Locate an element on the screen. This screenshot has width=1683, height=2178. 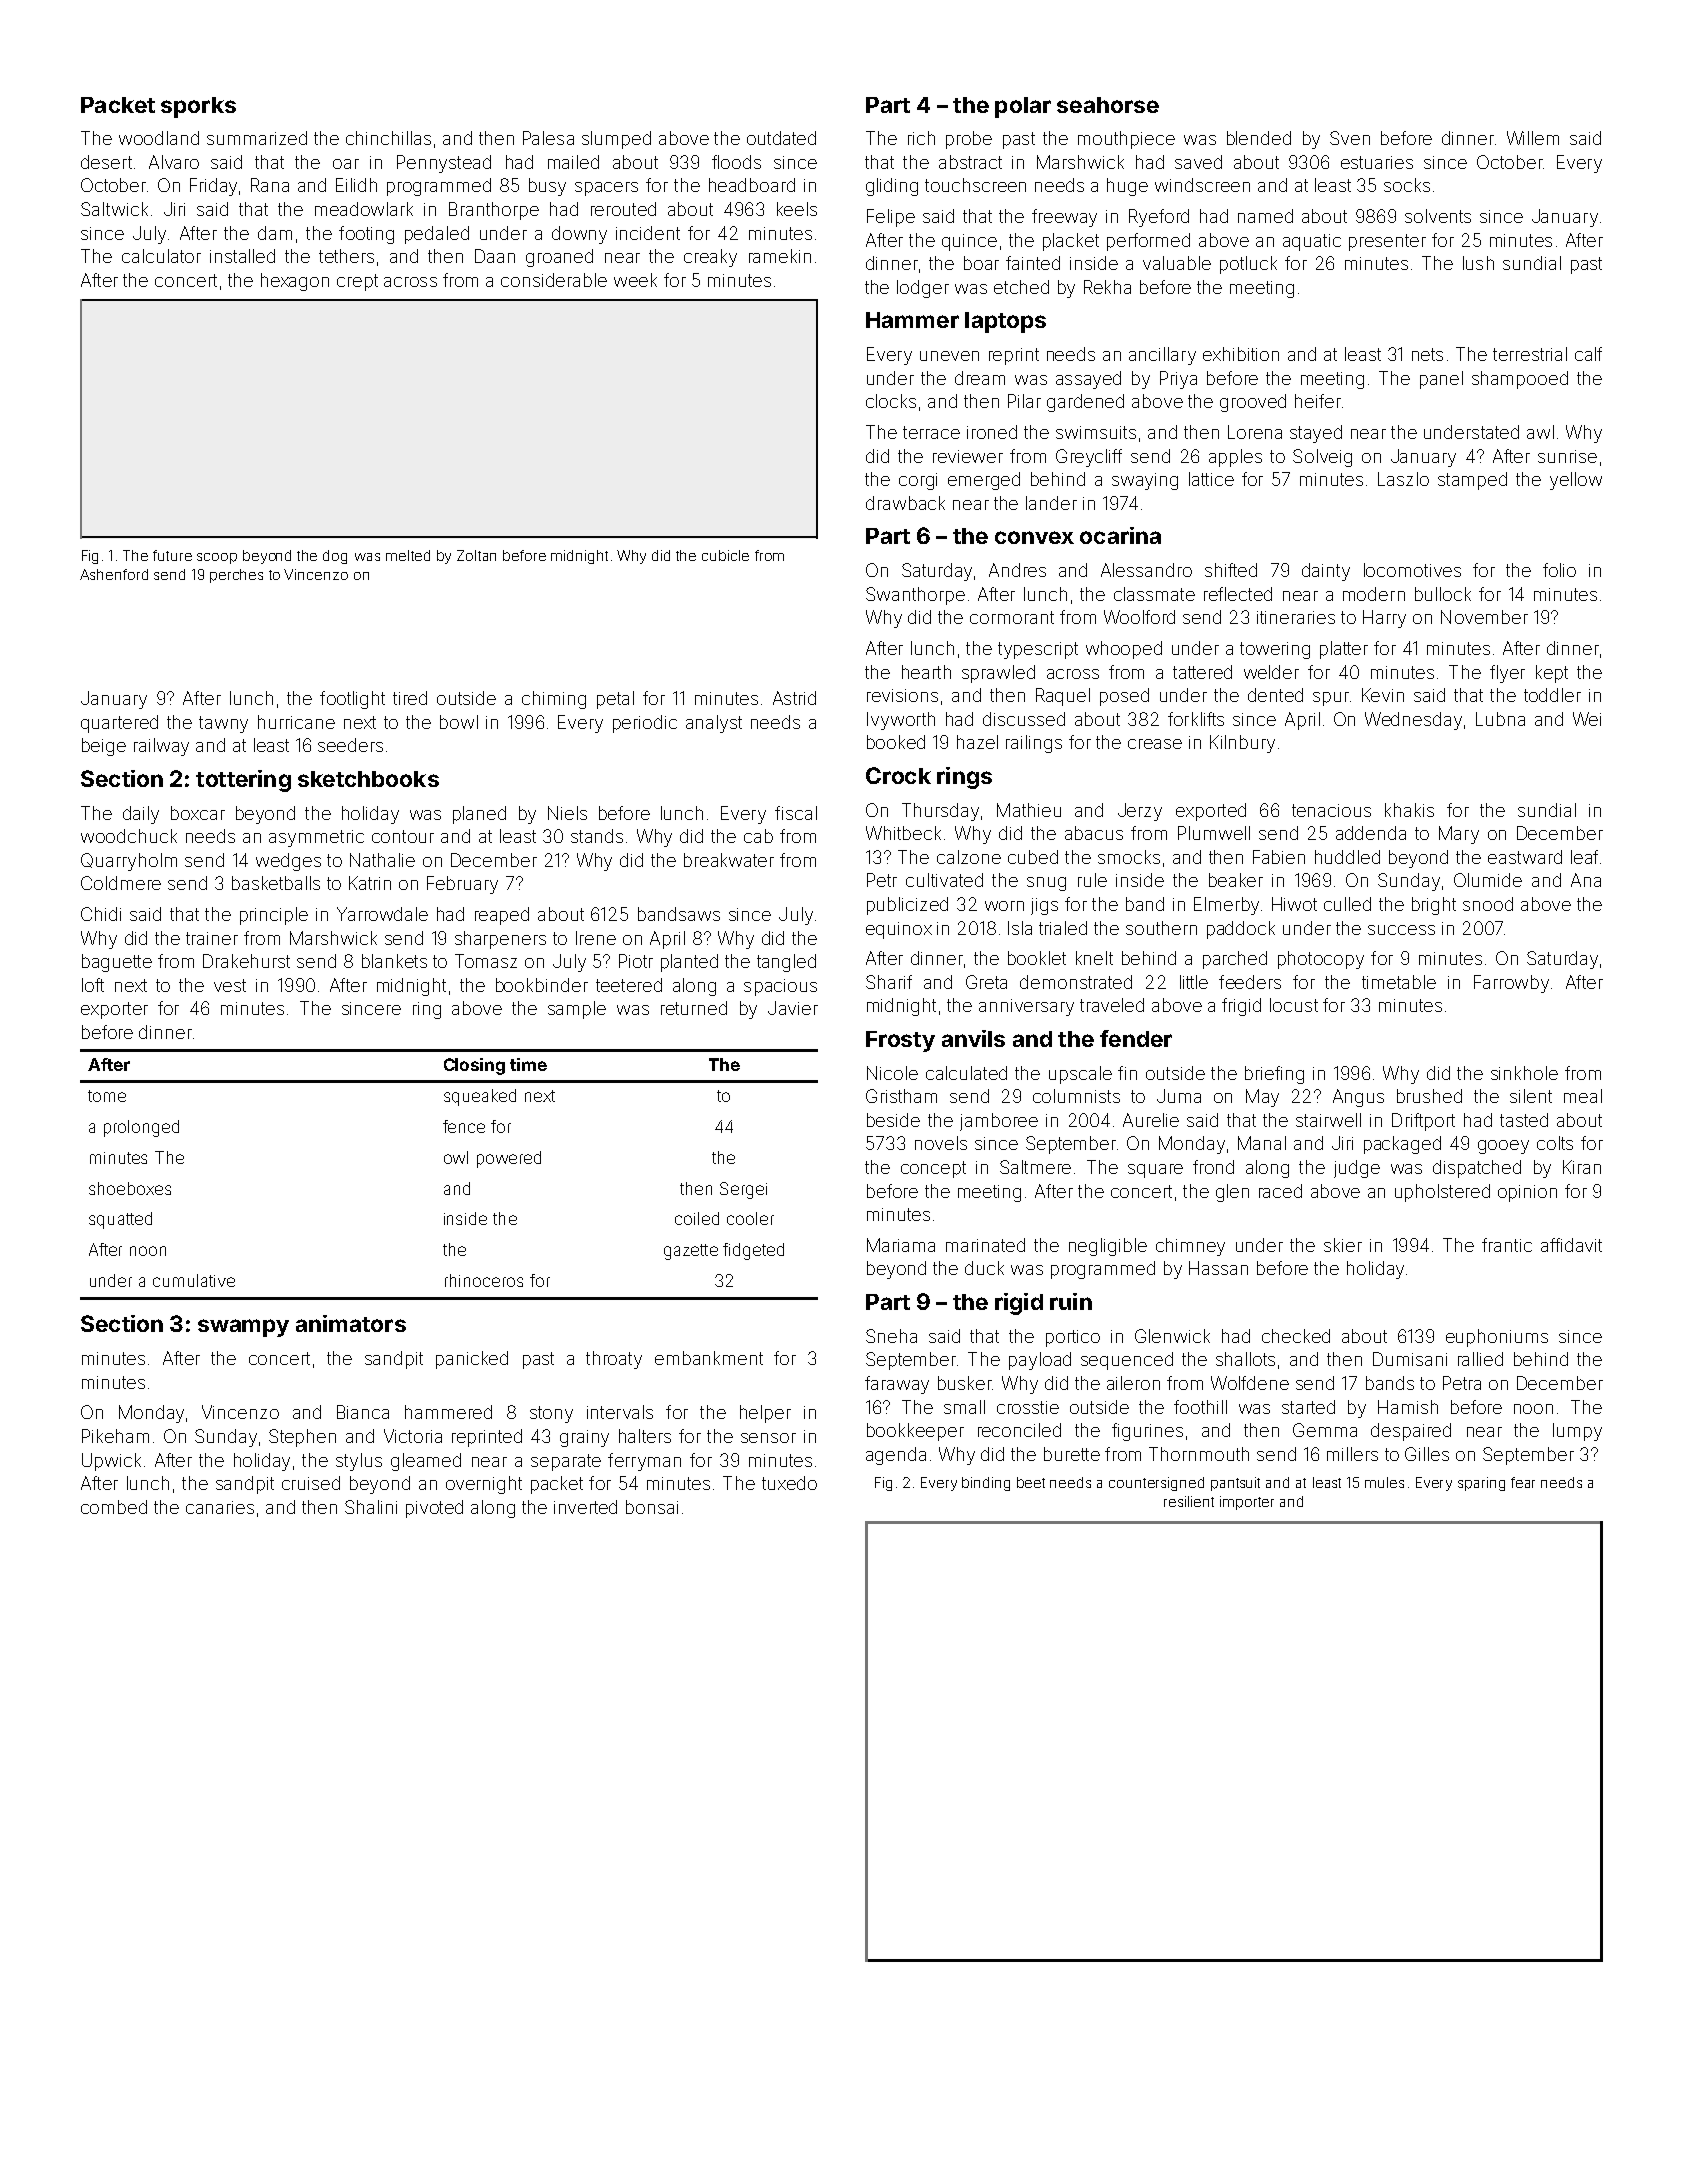
Rana is located at coordinates (270, 185).
